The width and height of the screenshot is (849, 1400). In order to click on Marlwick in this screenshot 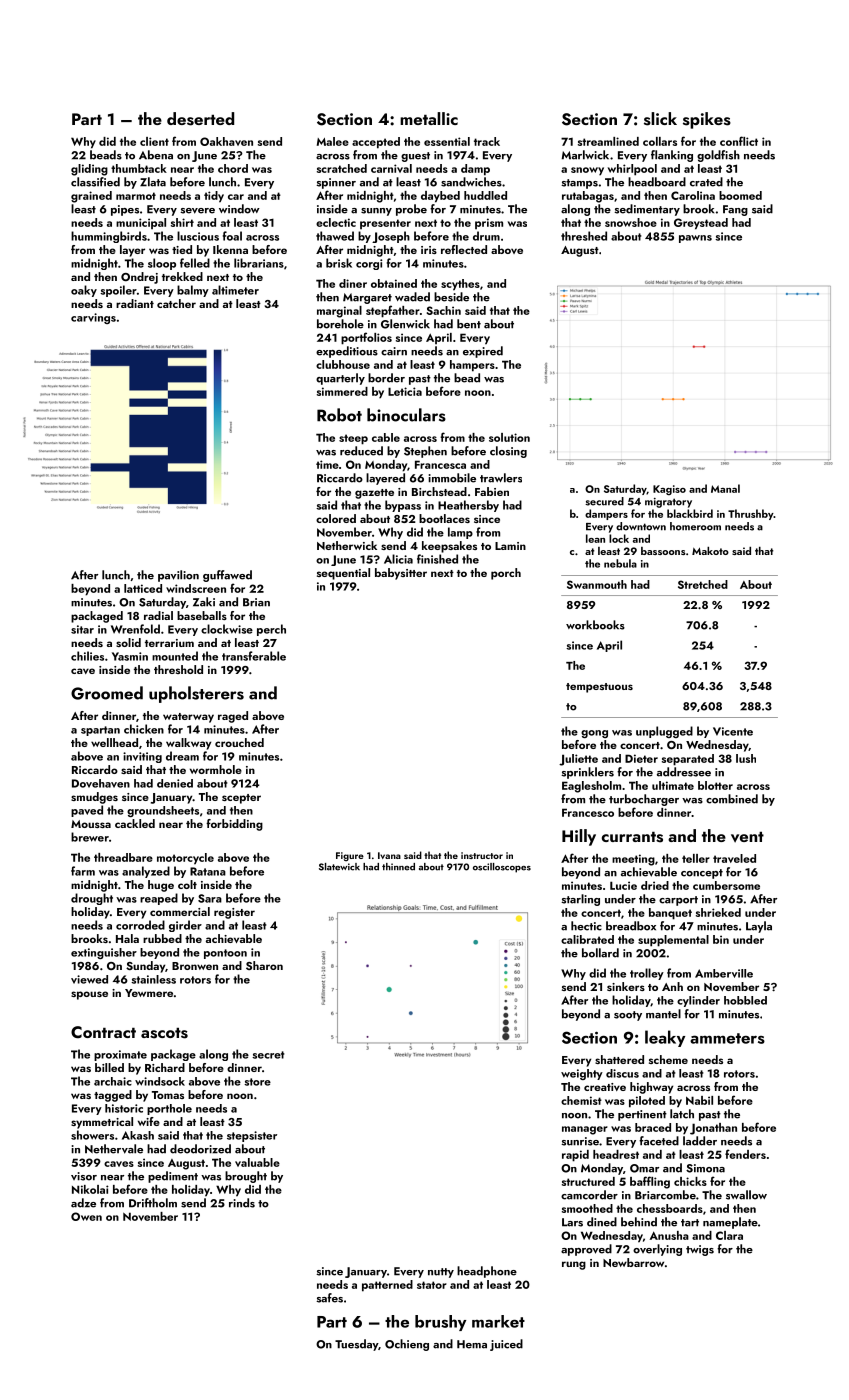, I will do `click(585, 155)`.
